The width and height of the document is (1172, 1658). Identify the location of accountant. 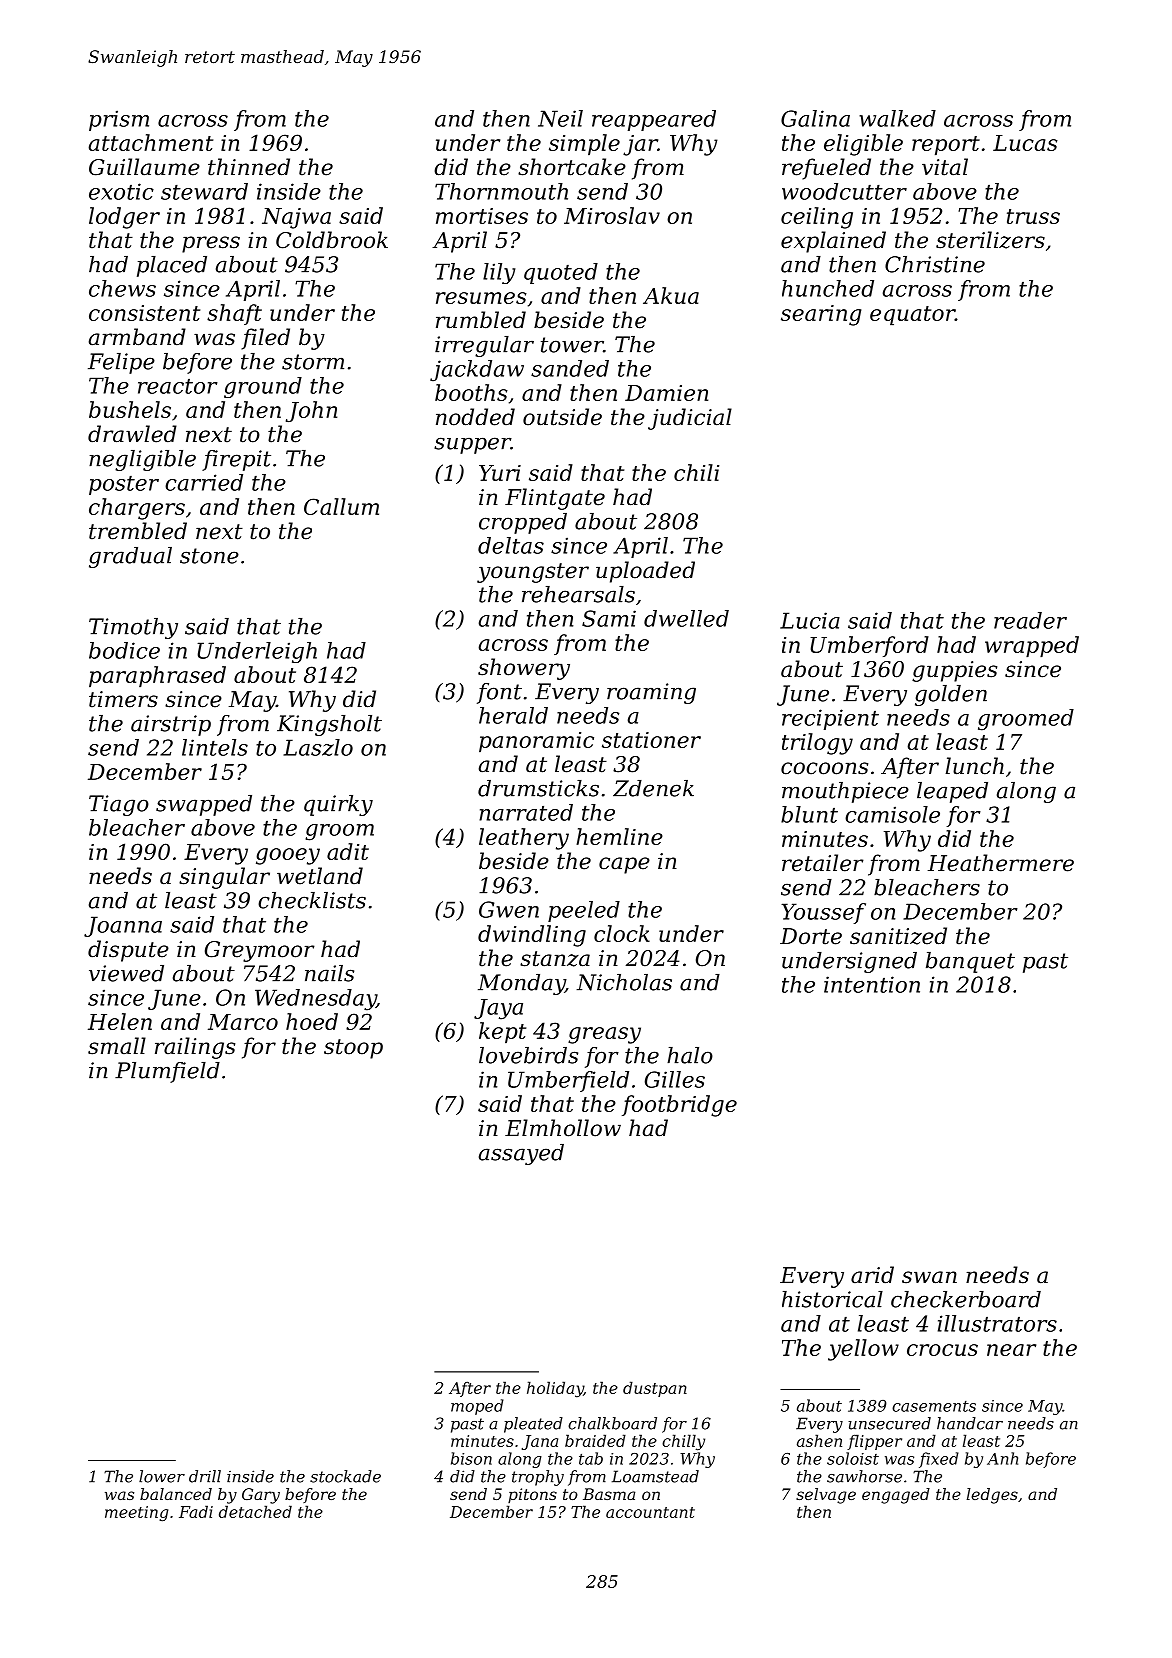
(650, 1512).
